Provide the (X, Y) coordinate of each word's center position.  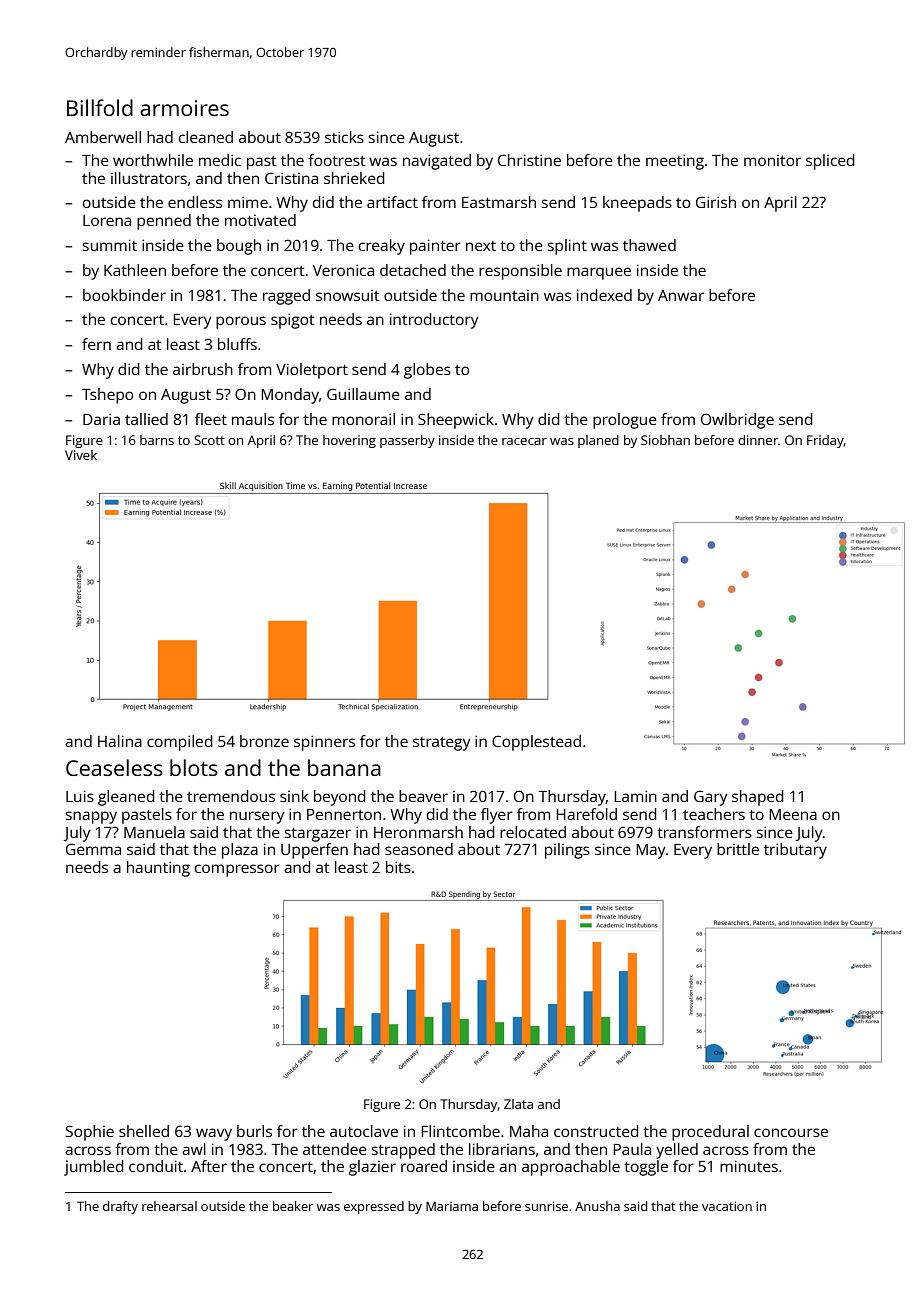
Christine (529, 160)
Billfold (100, 107)
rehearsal (169, 1206)
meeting (675, 162)
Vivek (81, 455)
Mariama (452, 1206)
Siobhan (665, 440)
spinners (324, 743)
